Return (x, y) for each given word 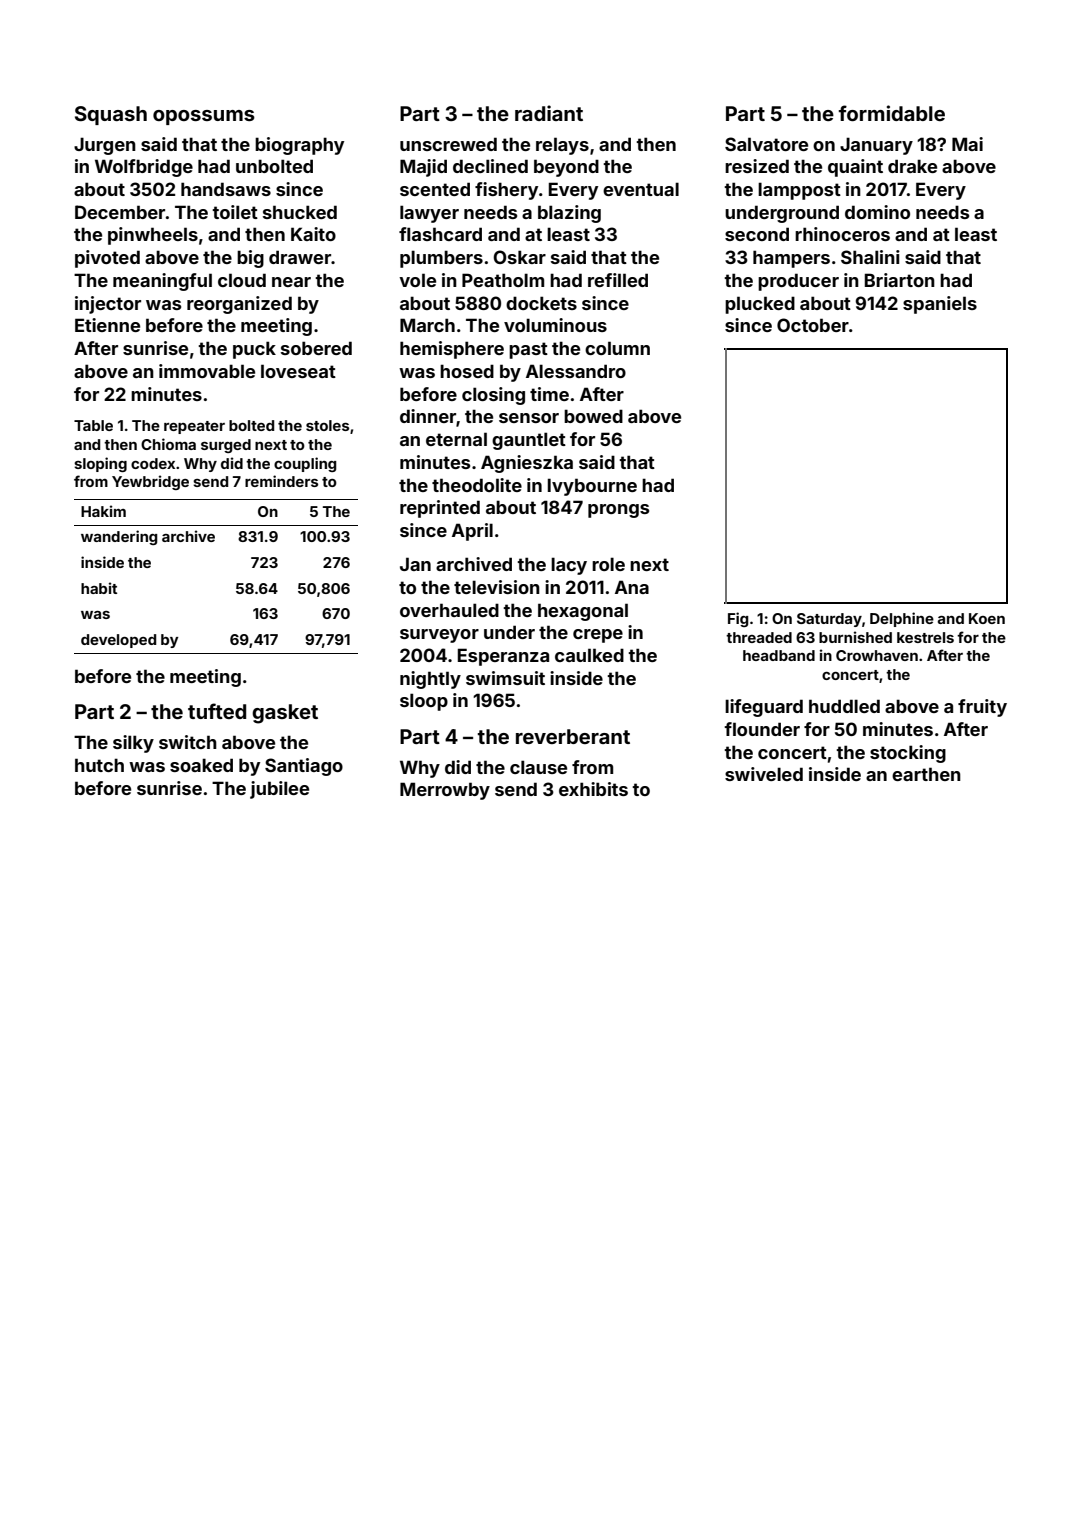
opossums (204, 117)
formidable (892, 113)
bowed (593, 416)
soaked (201, 765)
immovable (207, 371)
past (528, 350)
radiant (549, 113)
